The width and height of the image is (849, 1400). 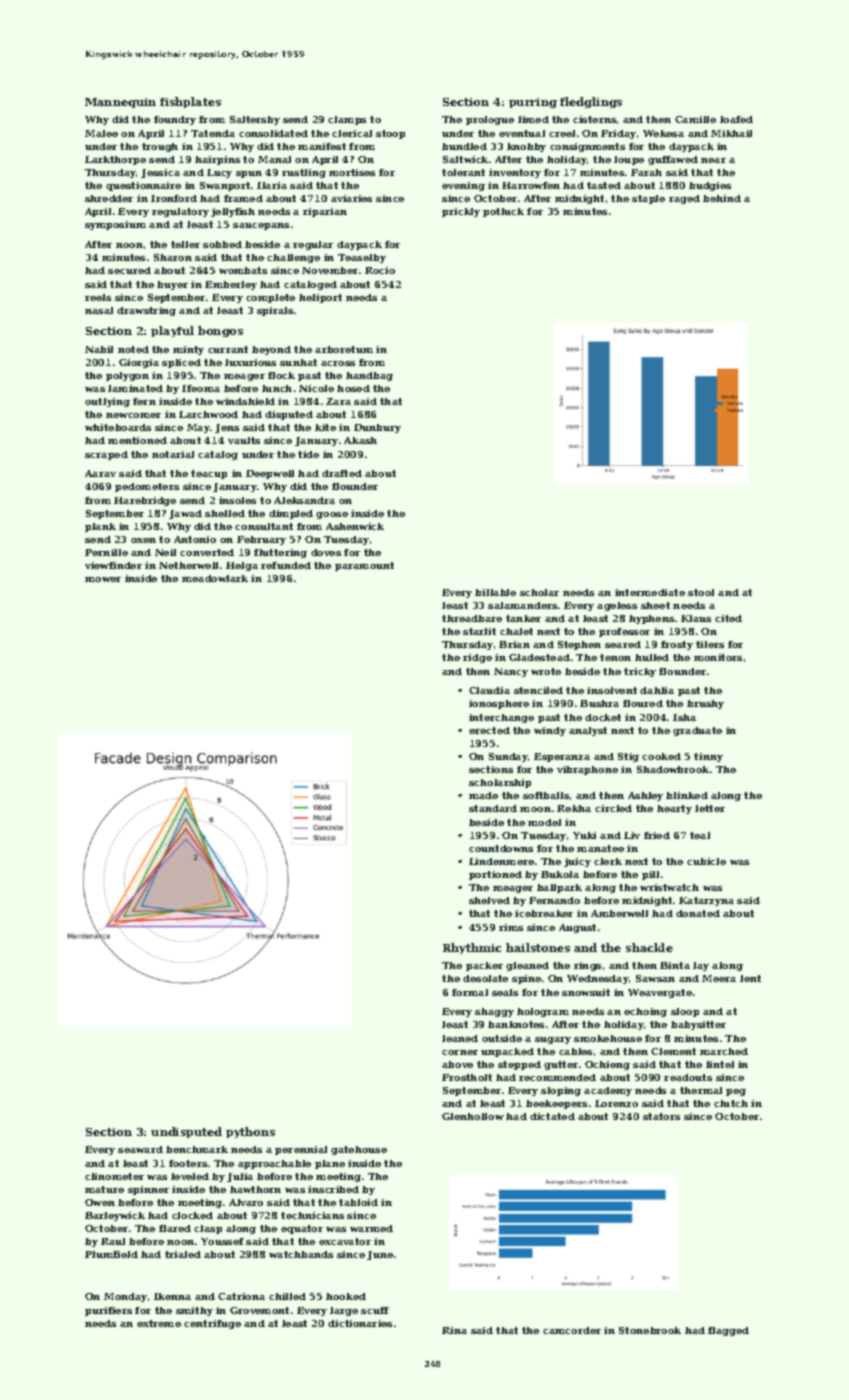 I want to click on intermediate, so click(x=650, y=592).
